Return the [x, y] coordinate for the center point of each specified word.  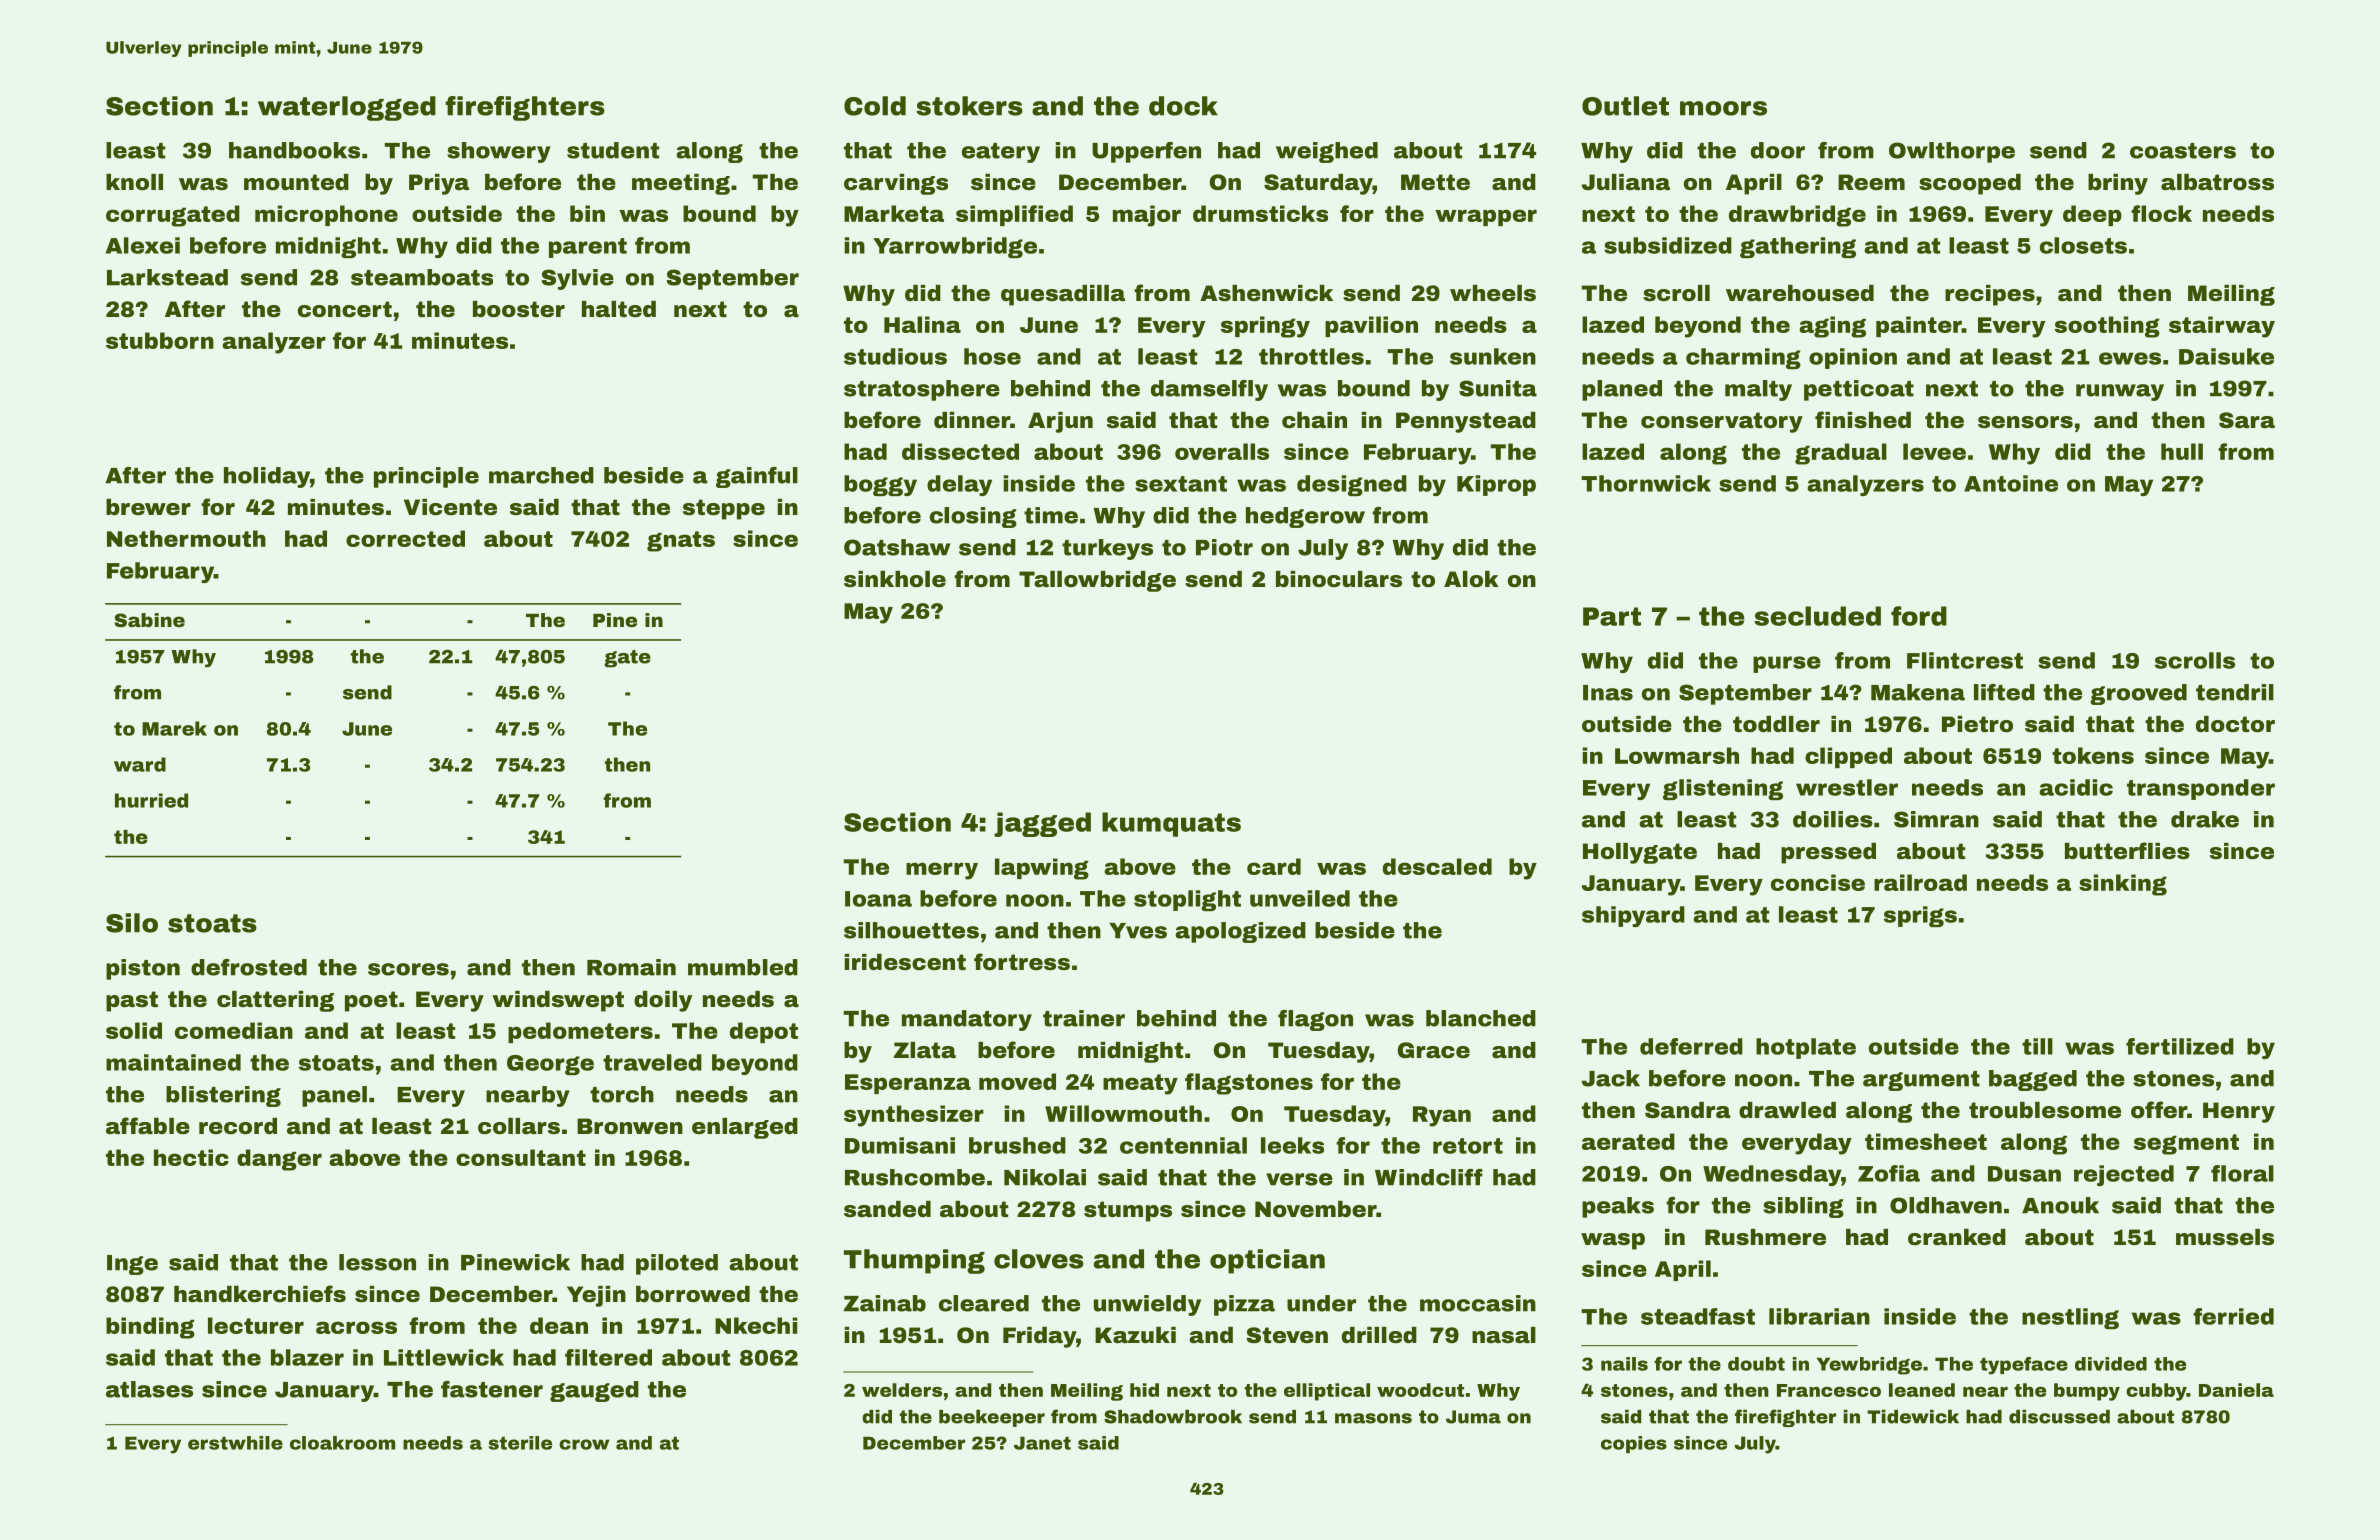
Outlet [1625, 106]
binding [150, 1328]
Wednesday [1772, 1175]
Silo [132, 923]
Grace [1434, 1050]
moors [1723, 108]
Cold [875, 106]
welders [902, 1390]
